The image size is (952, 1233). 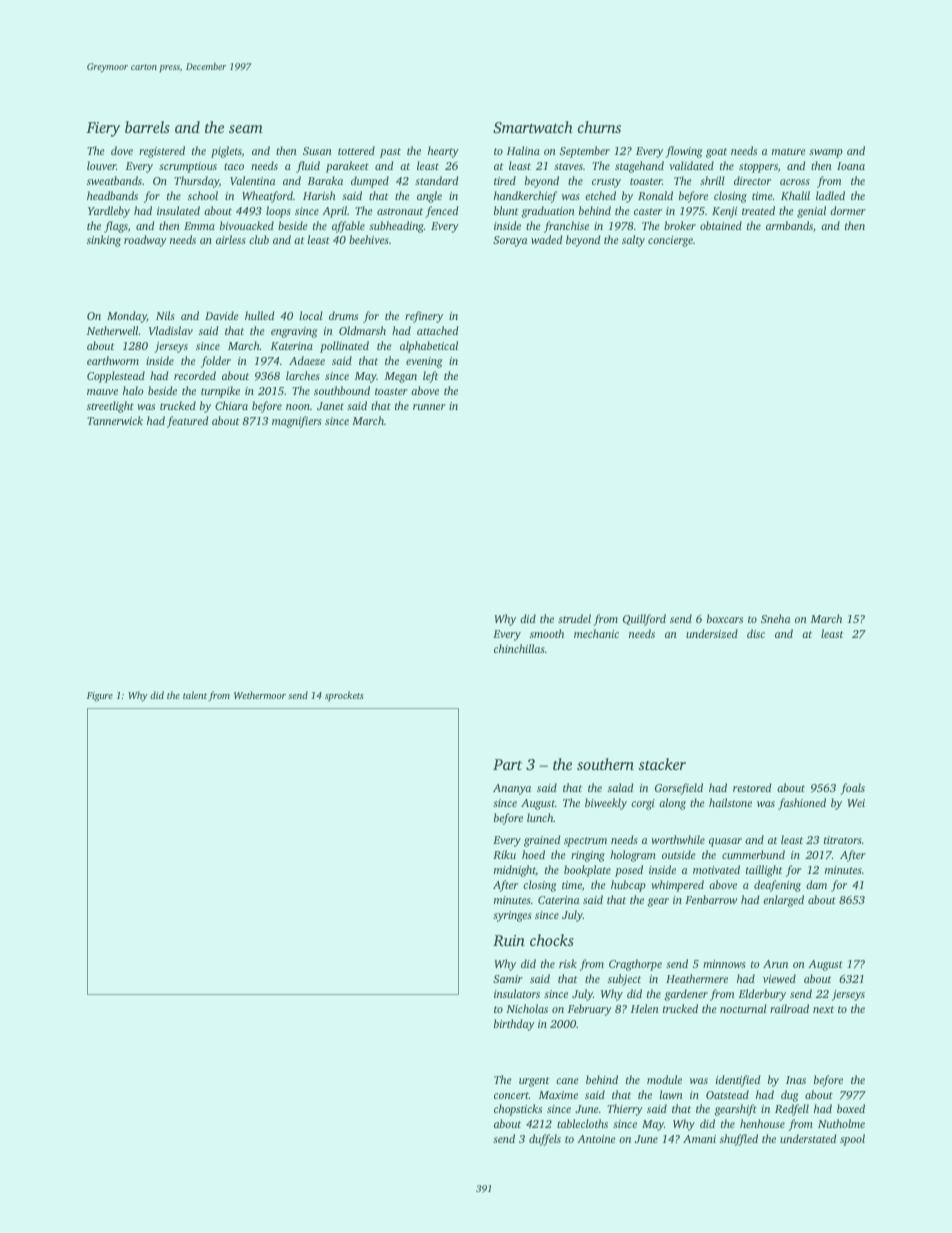 I want to click on duffels, so click(x=545, y=1140).
